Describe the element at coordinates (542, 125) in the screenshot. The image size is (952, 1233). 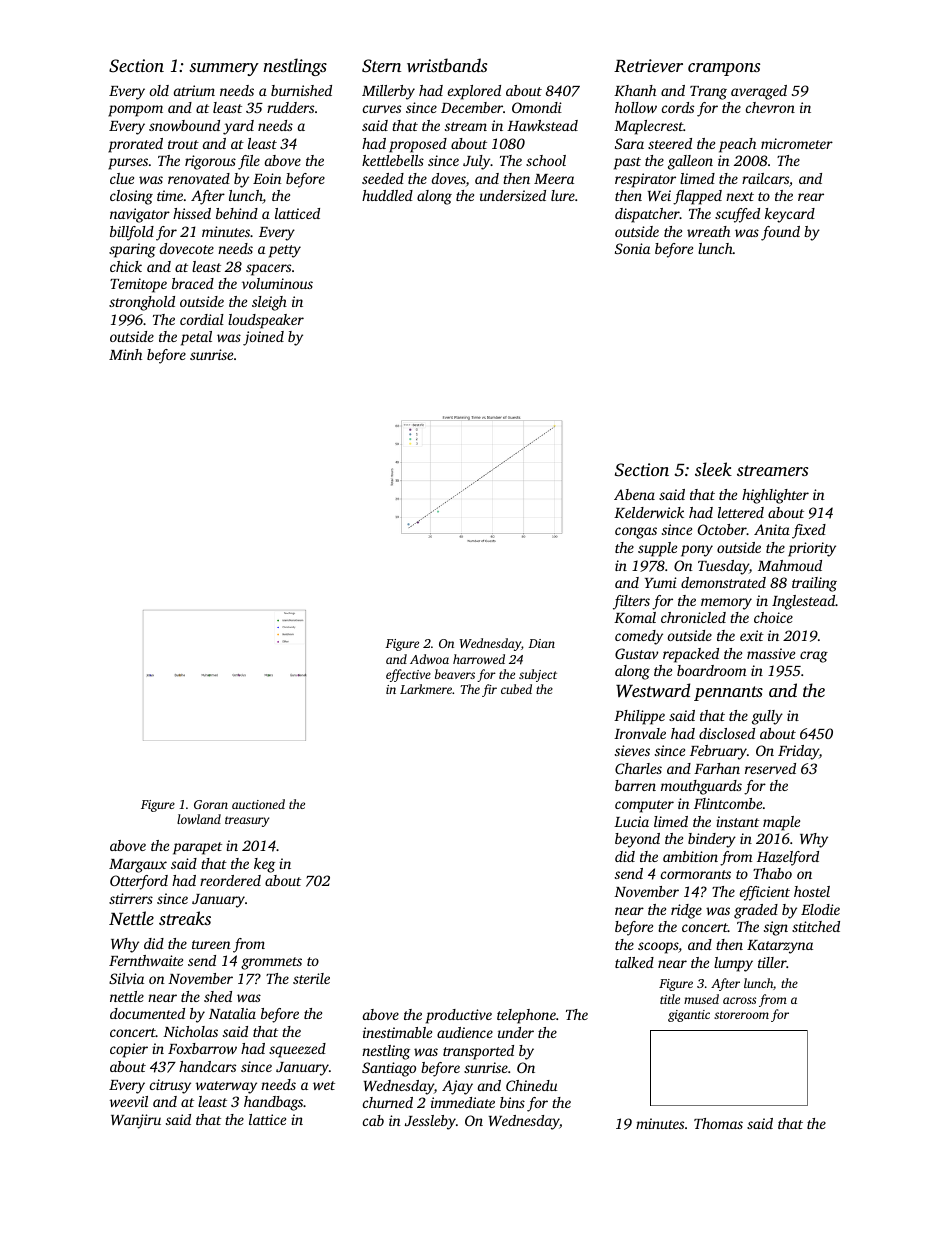
I see `Hawkstead` at that location.
